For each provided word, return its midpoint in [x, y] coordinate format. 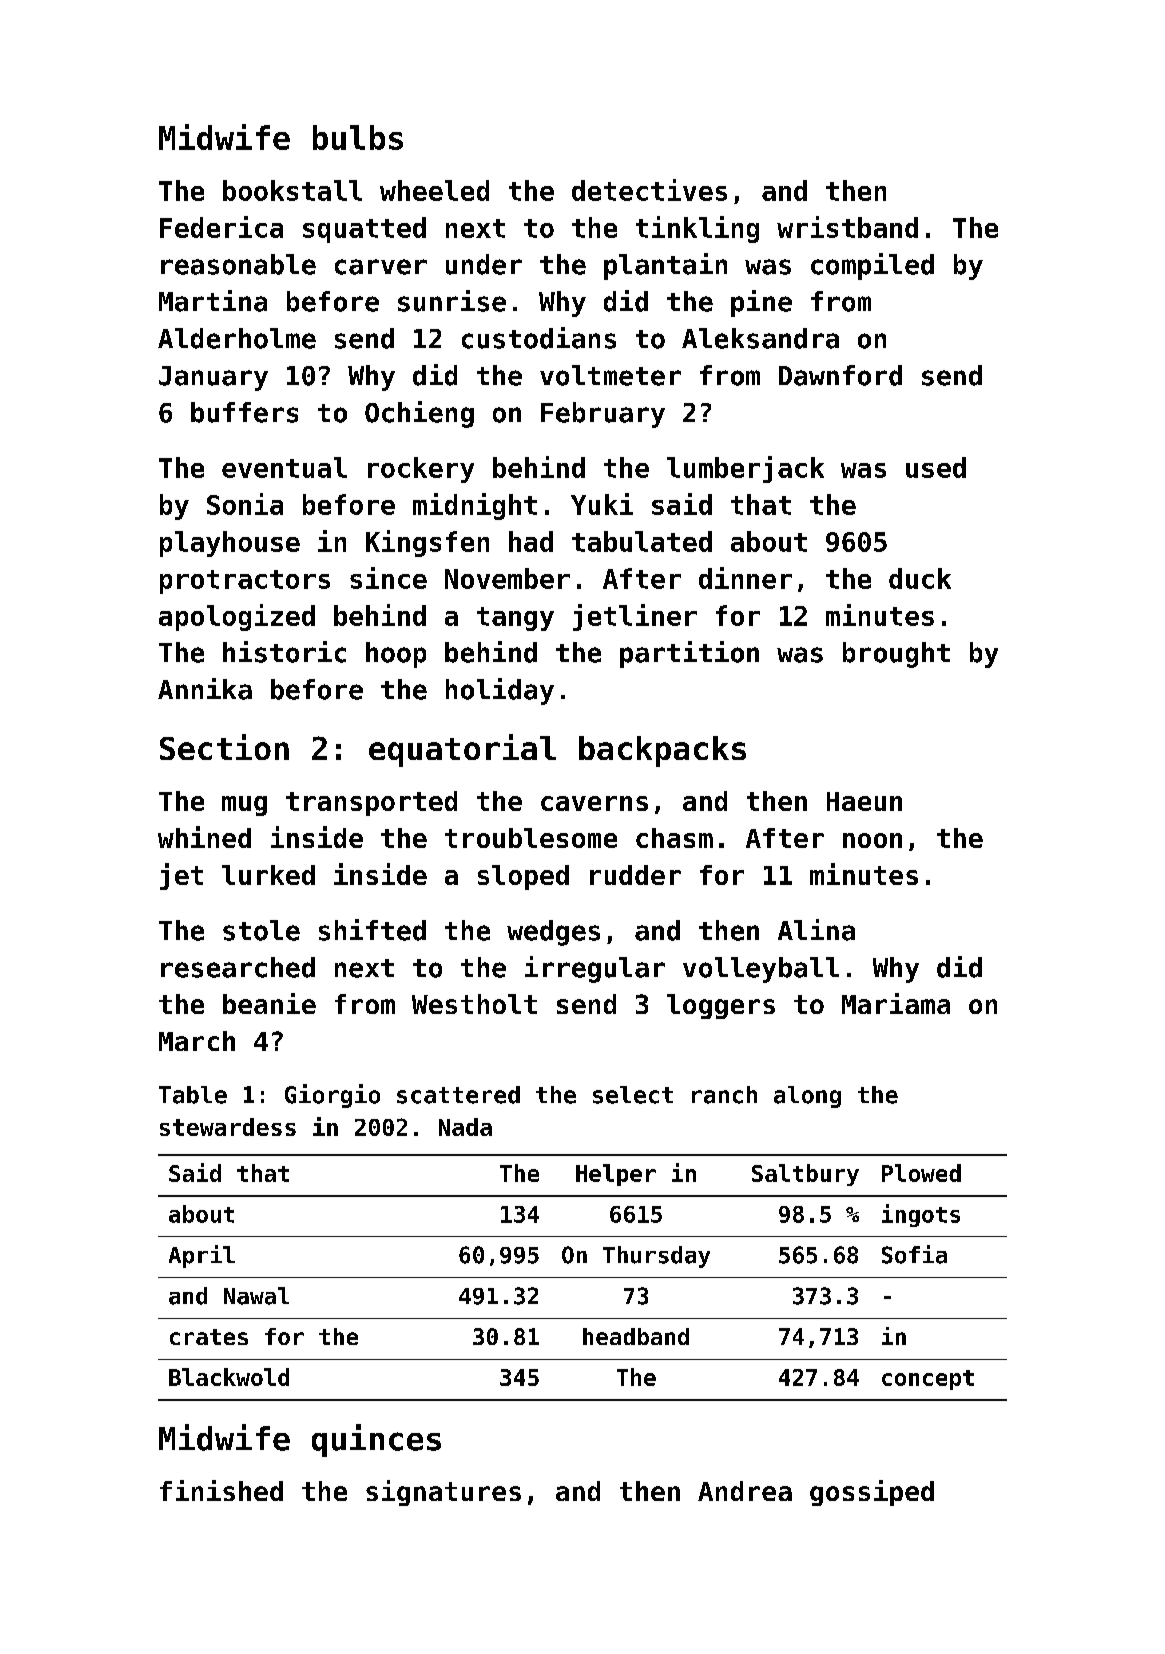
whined [204, 837]
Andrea [745, 1491]
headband [636, 1336]
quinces [376, 1440]
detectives [649, 190]
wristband [847, 227]
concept [928, 1380]
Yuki [602, 504]
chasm [674, 838]
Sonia [245, 504]
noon [872, 840]
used [936, 467]
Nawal [256, 1296]
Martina [213, 301]
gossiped [872, 1493]
